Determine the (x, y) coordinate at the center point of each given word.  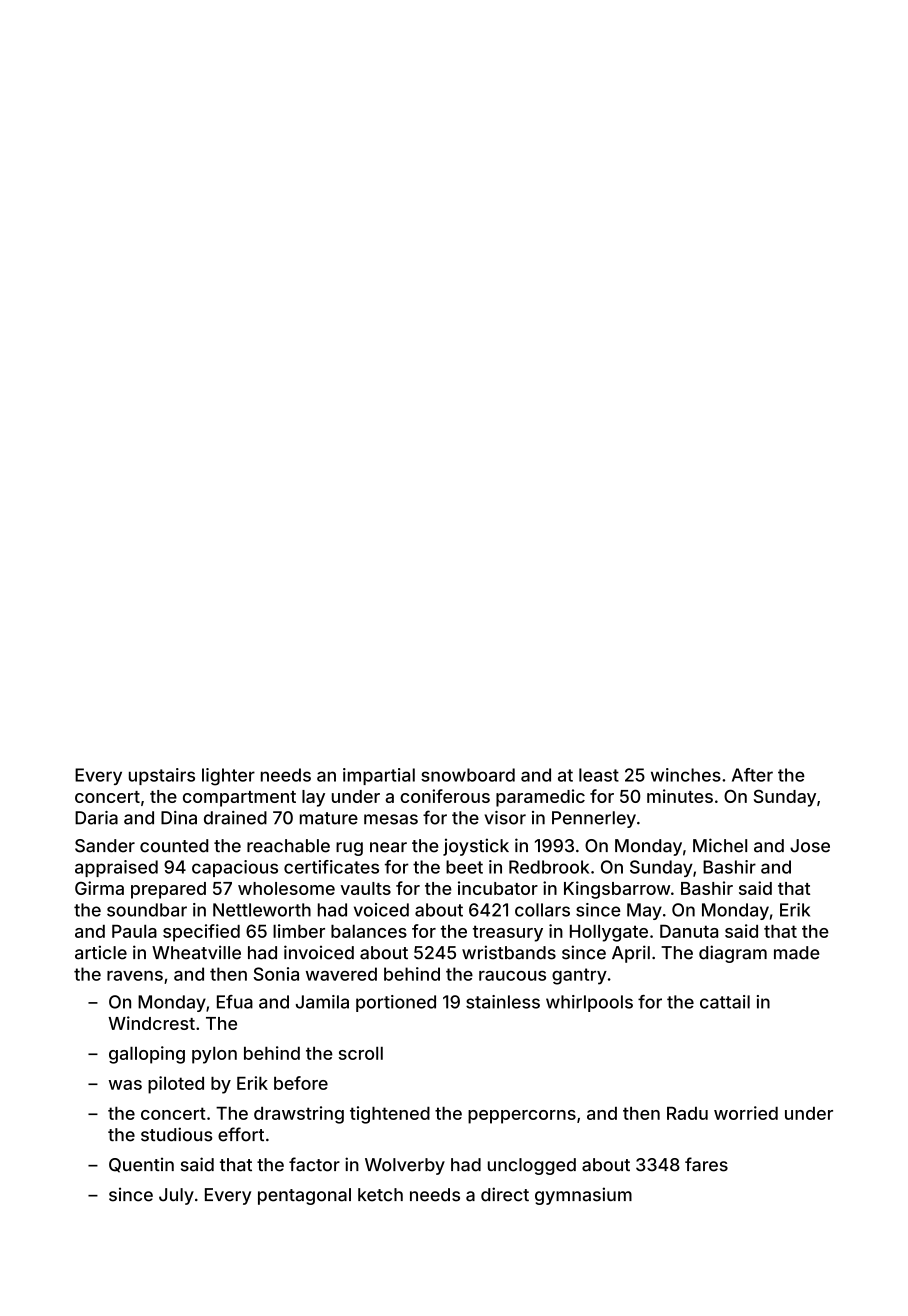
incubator (498, 888)
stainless (503, 1002)
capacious (235, 868)
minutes (680, 796)
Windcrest (151, 1023)
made (797, 953)
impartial (379, 776)
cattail (725, 1002)
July (176, 1196)
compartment (239, 799)
